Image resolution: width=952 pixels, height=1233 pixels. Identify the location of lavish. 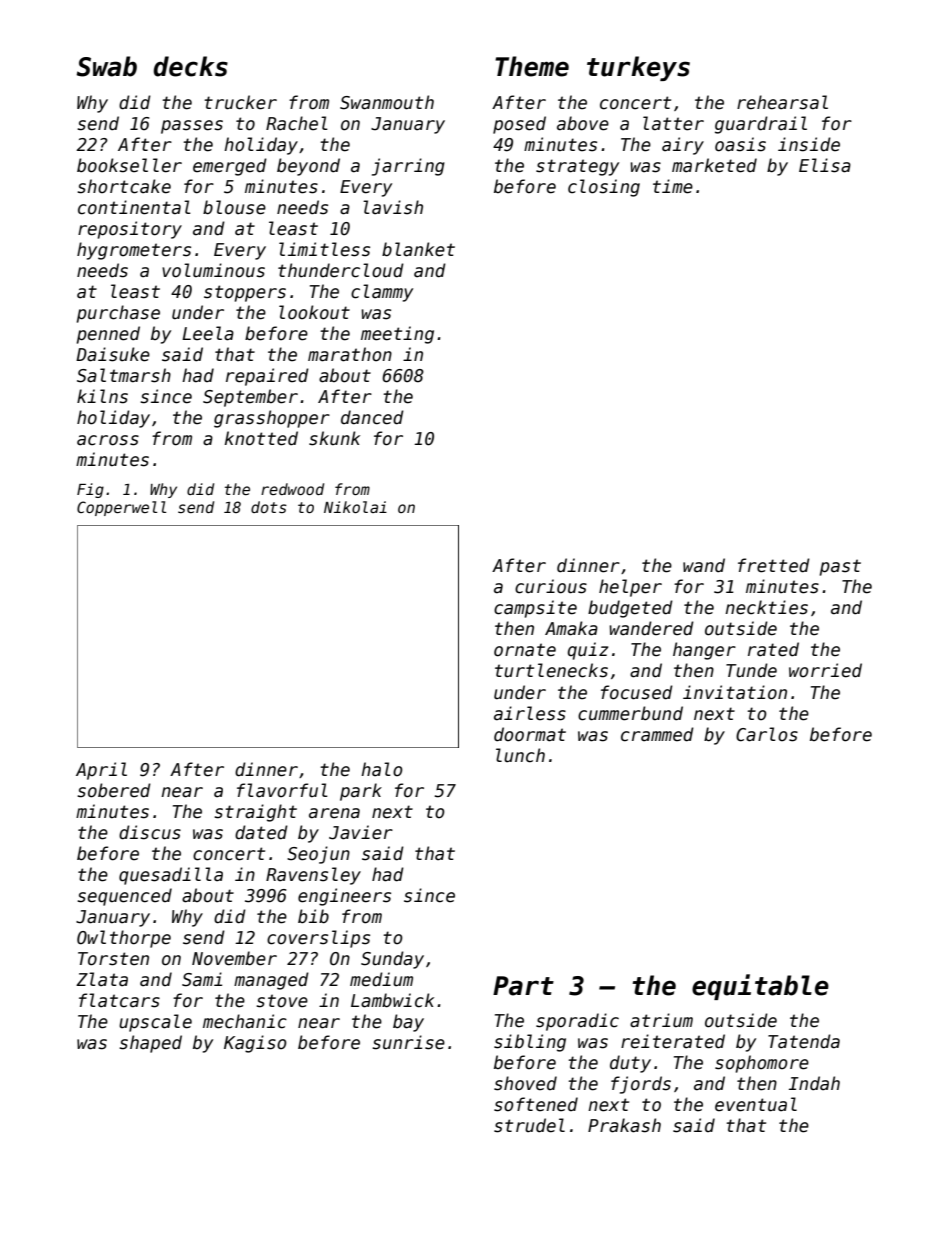
(393, 207).
